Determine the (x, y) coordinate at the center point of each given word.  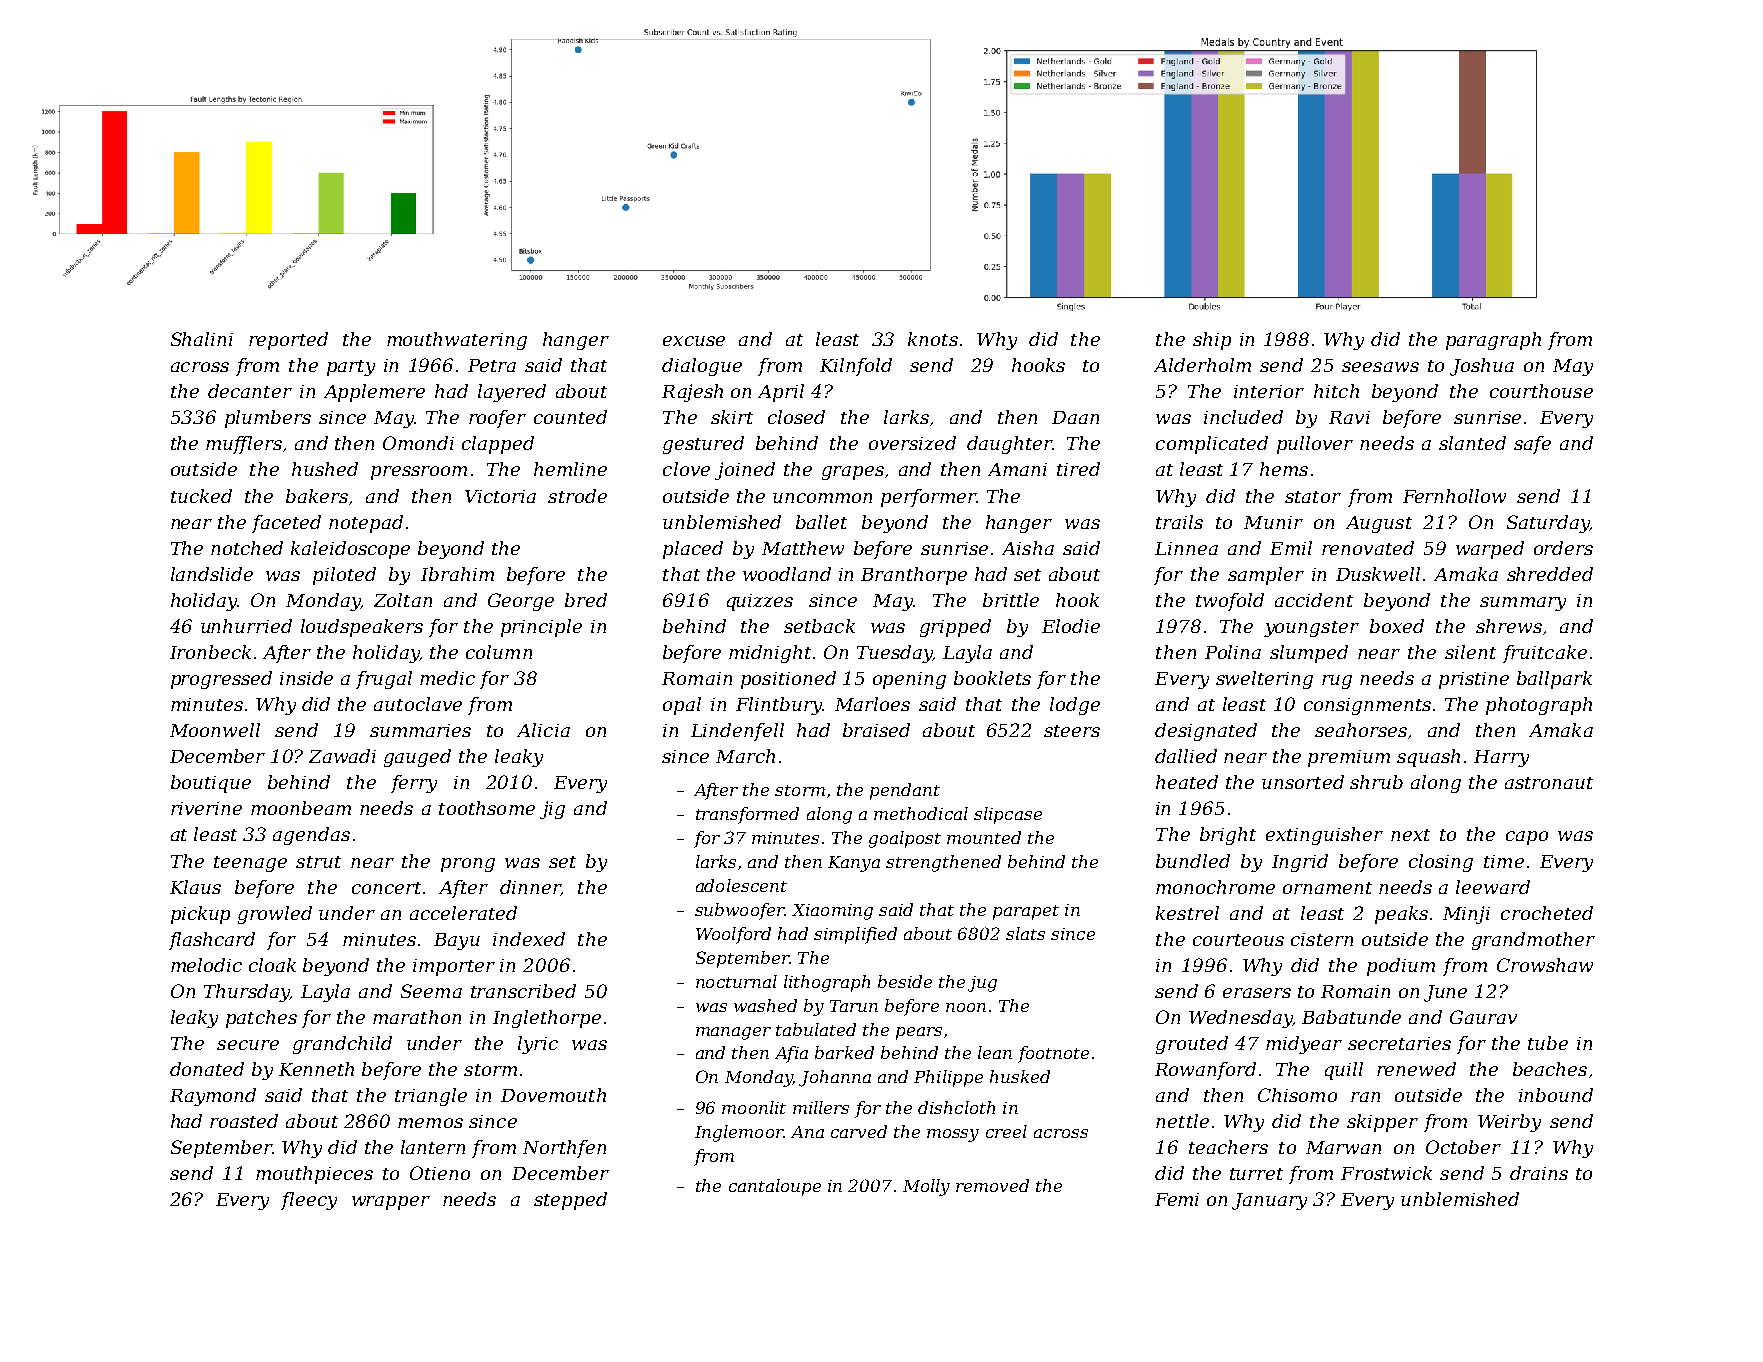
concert (386, 888)
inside (306, 678)
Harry (1501, 758)
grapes (853, 473)
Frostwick (1386, 1173)
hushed (325, 469)
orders (1563, 548)
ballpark (1554, 680)
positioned (788, 680)
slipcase (1008, 815)
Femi (1177, 1199)
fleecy (309, 1201)
